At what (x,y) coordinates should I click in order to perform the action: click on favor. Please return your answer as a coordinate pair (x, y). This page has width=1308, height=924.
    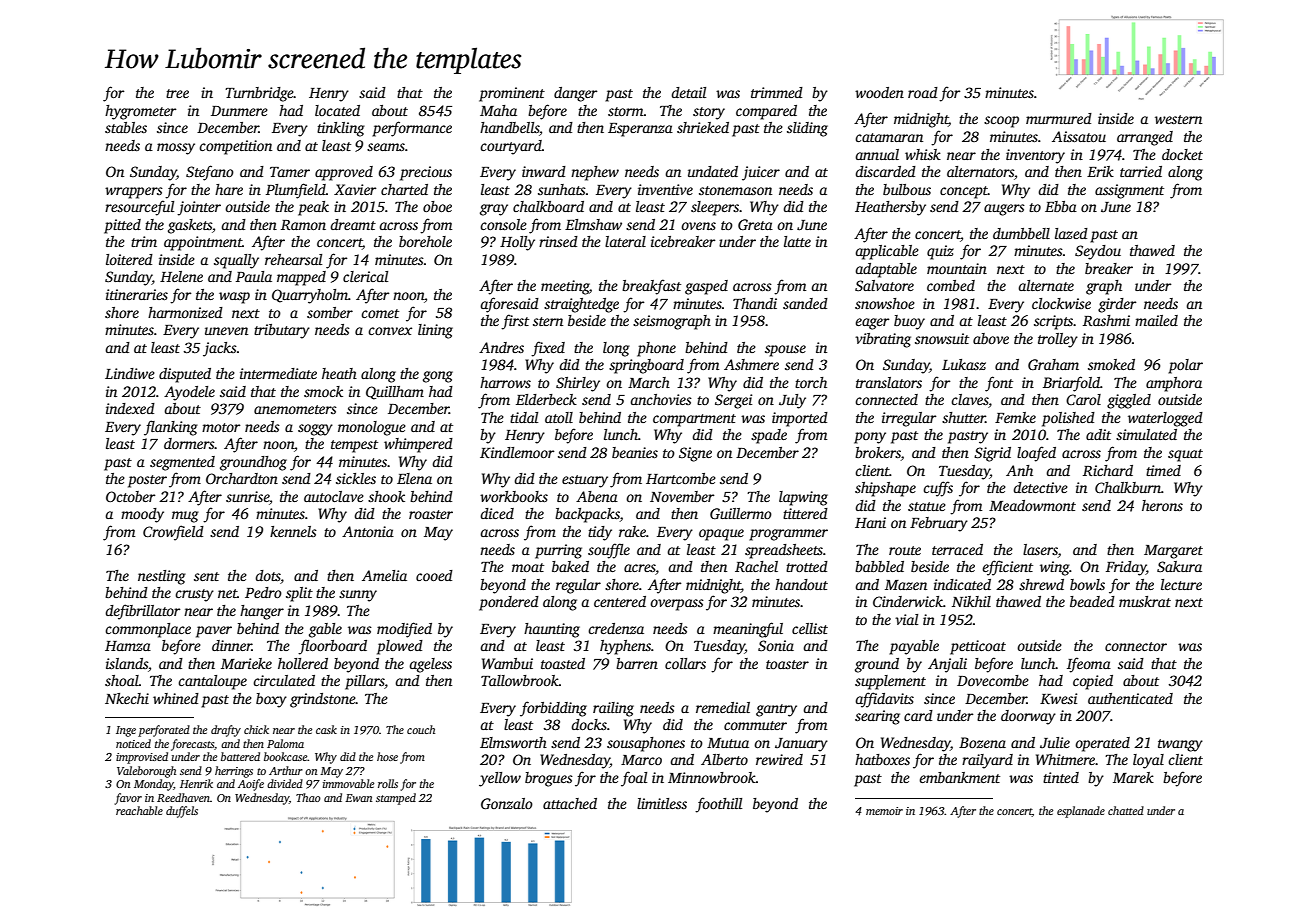
    Looking at the image, I should click on (128, 799).
